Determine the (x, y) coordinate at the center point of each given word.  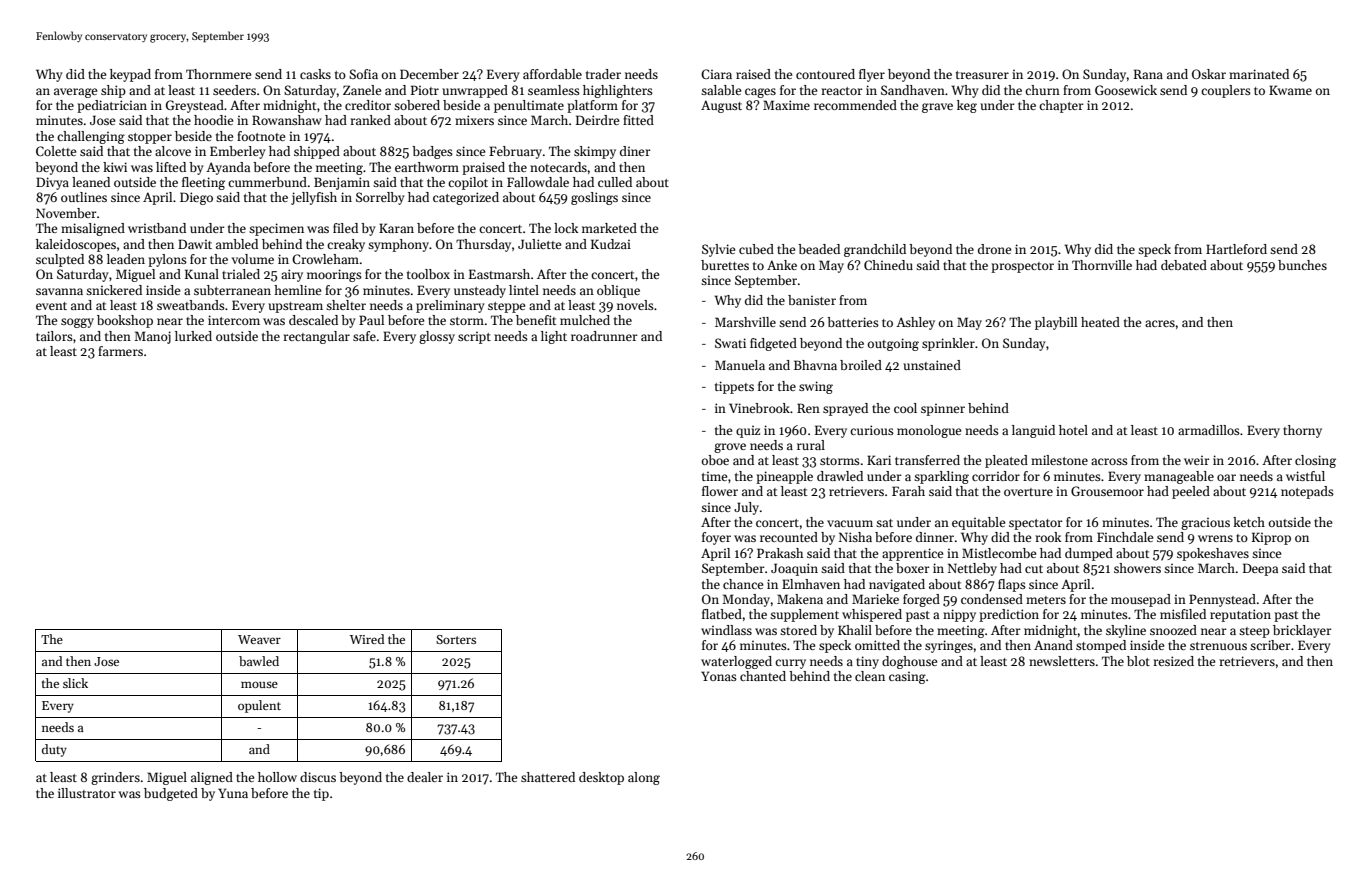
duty (54, 750)
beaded (819, 249)
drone (994, 249)
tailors (54, 336)
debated (1184, 265)
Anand (1053, 645)
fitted (638, 120)
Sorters (456, 639)
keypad (130, 75)
